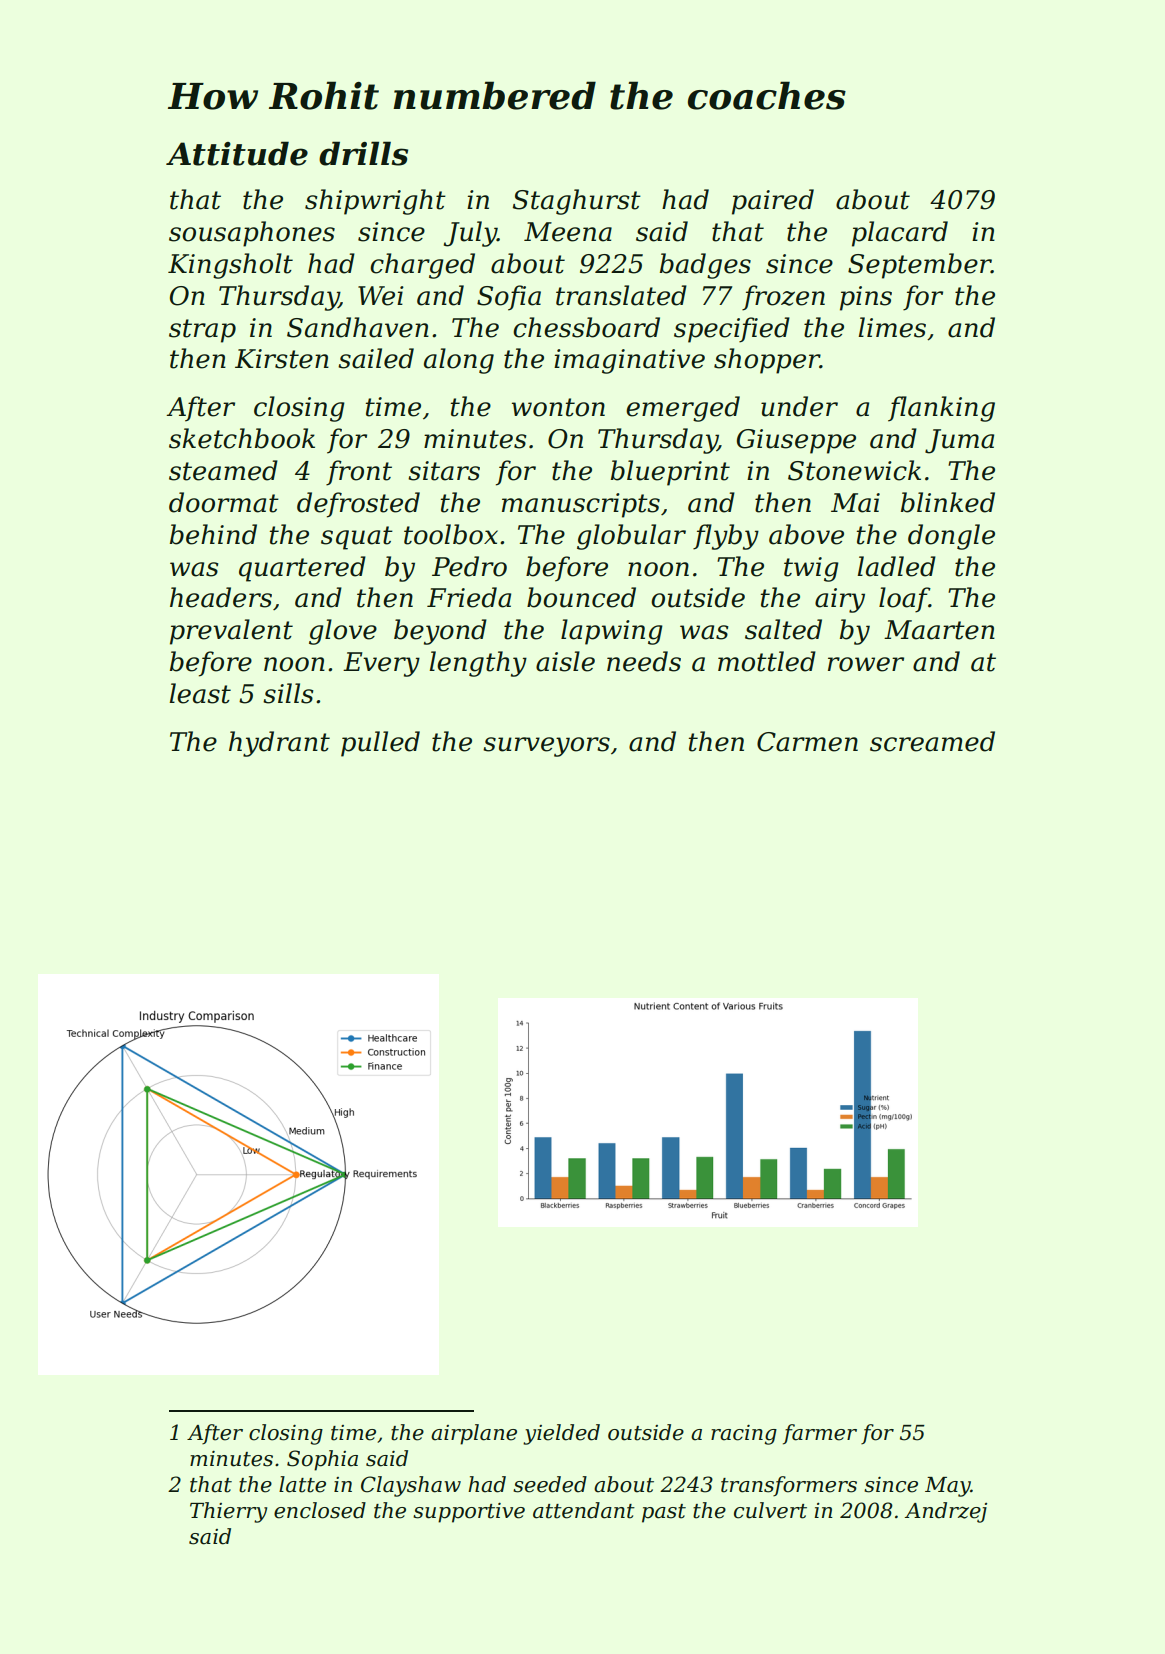 Image resolution: width=1165 pixels, height=1654 pixels. Describe the element at coordinates (380, 744) in the screenshot. I see `pulled` at that location.
